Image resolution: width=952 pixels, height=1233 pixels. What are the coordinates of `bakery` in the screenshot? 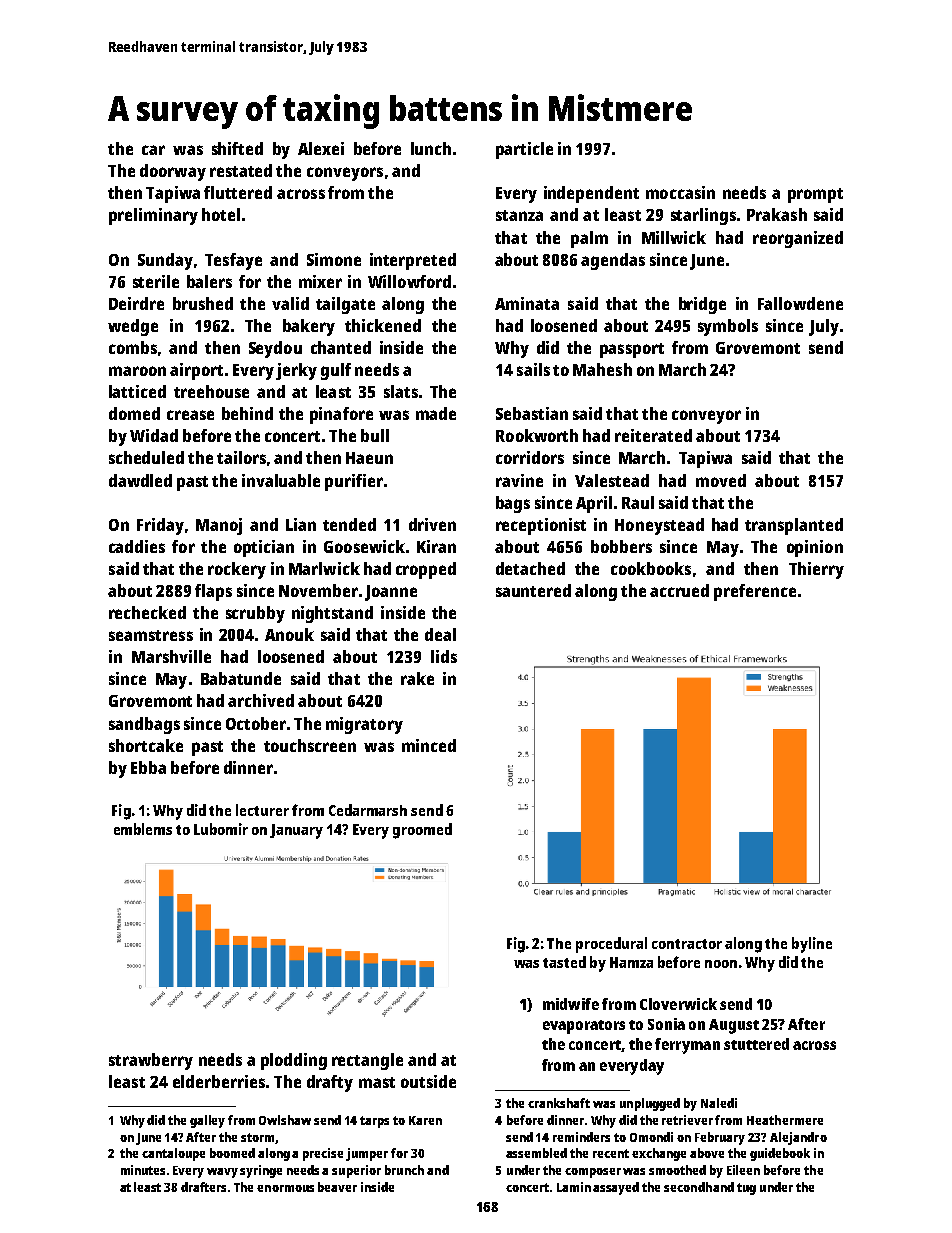 It's located at (309, 327).
